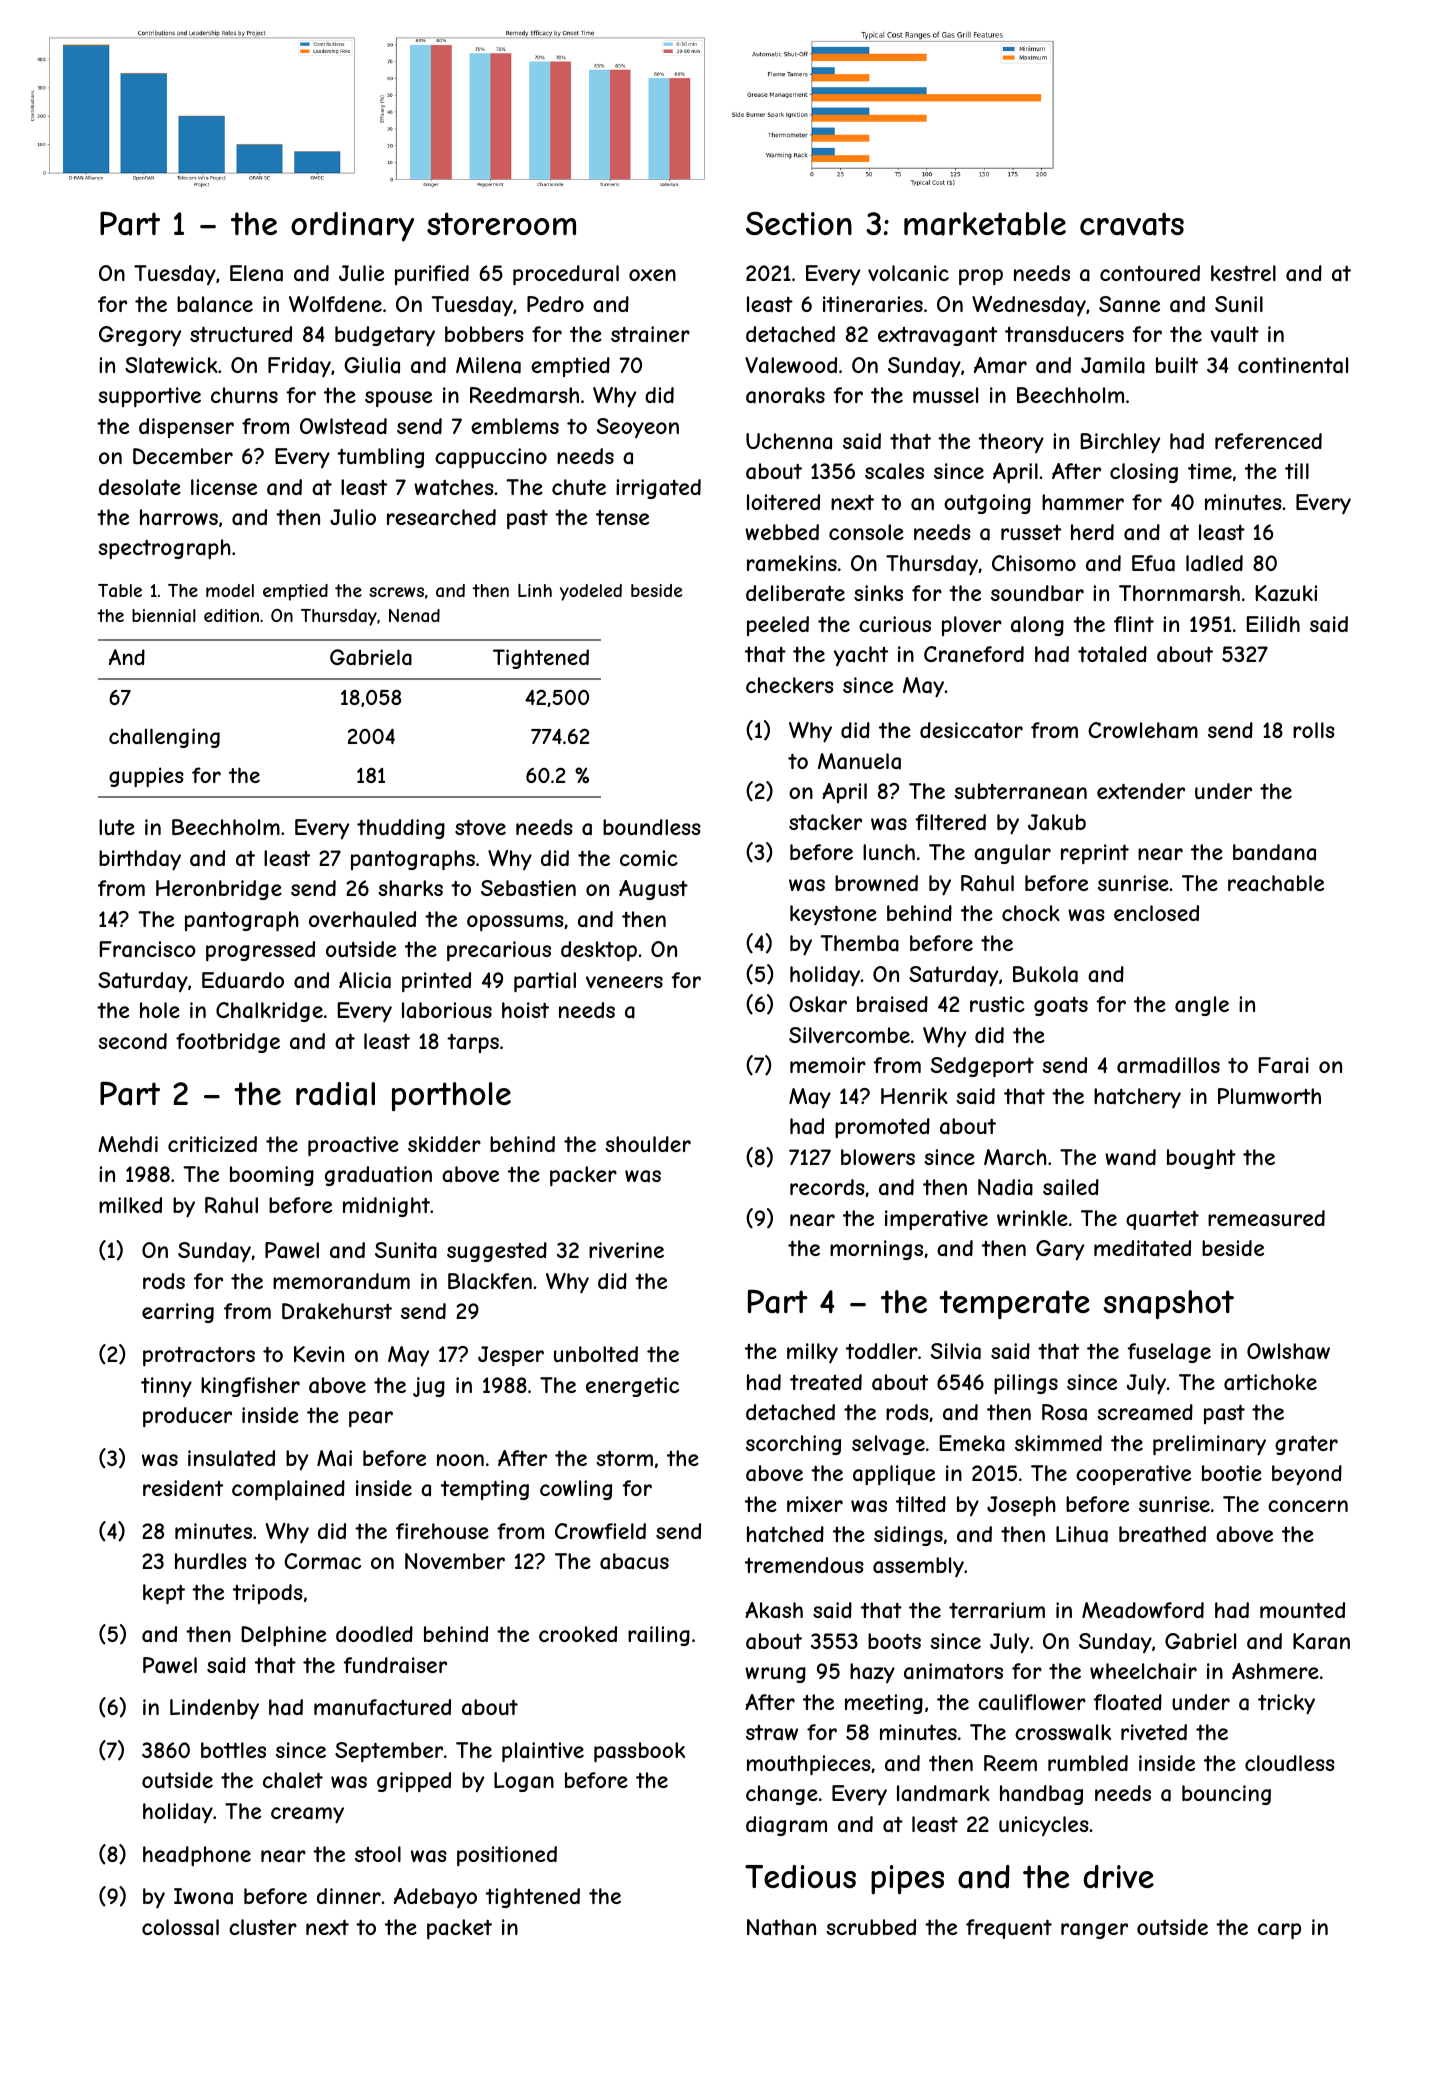 The width and height of the page is (1450, 2100). Describe the element at coordinates (146, 777) in the page. I see `guppies` at that location.
